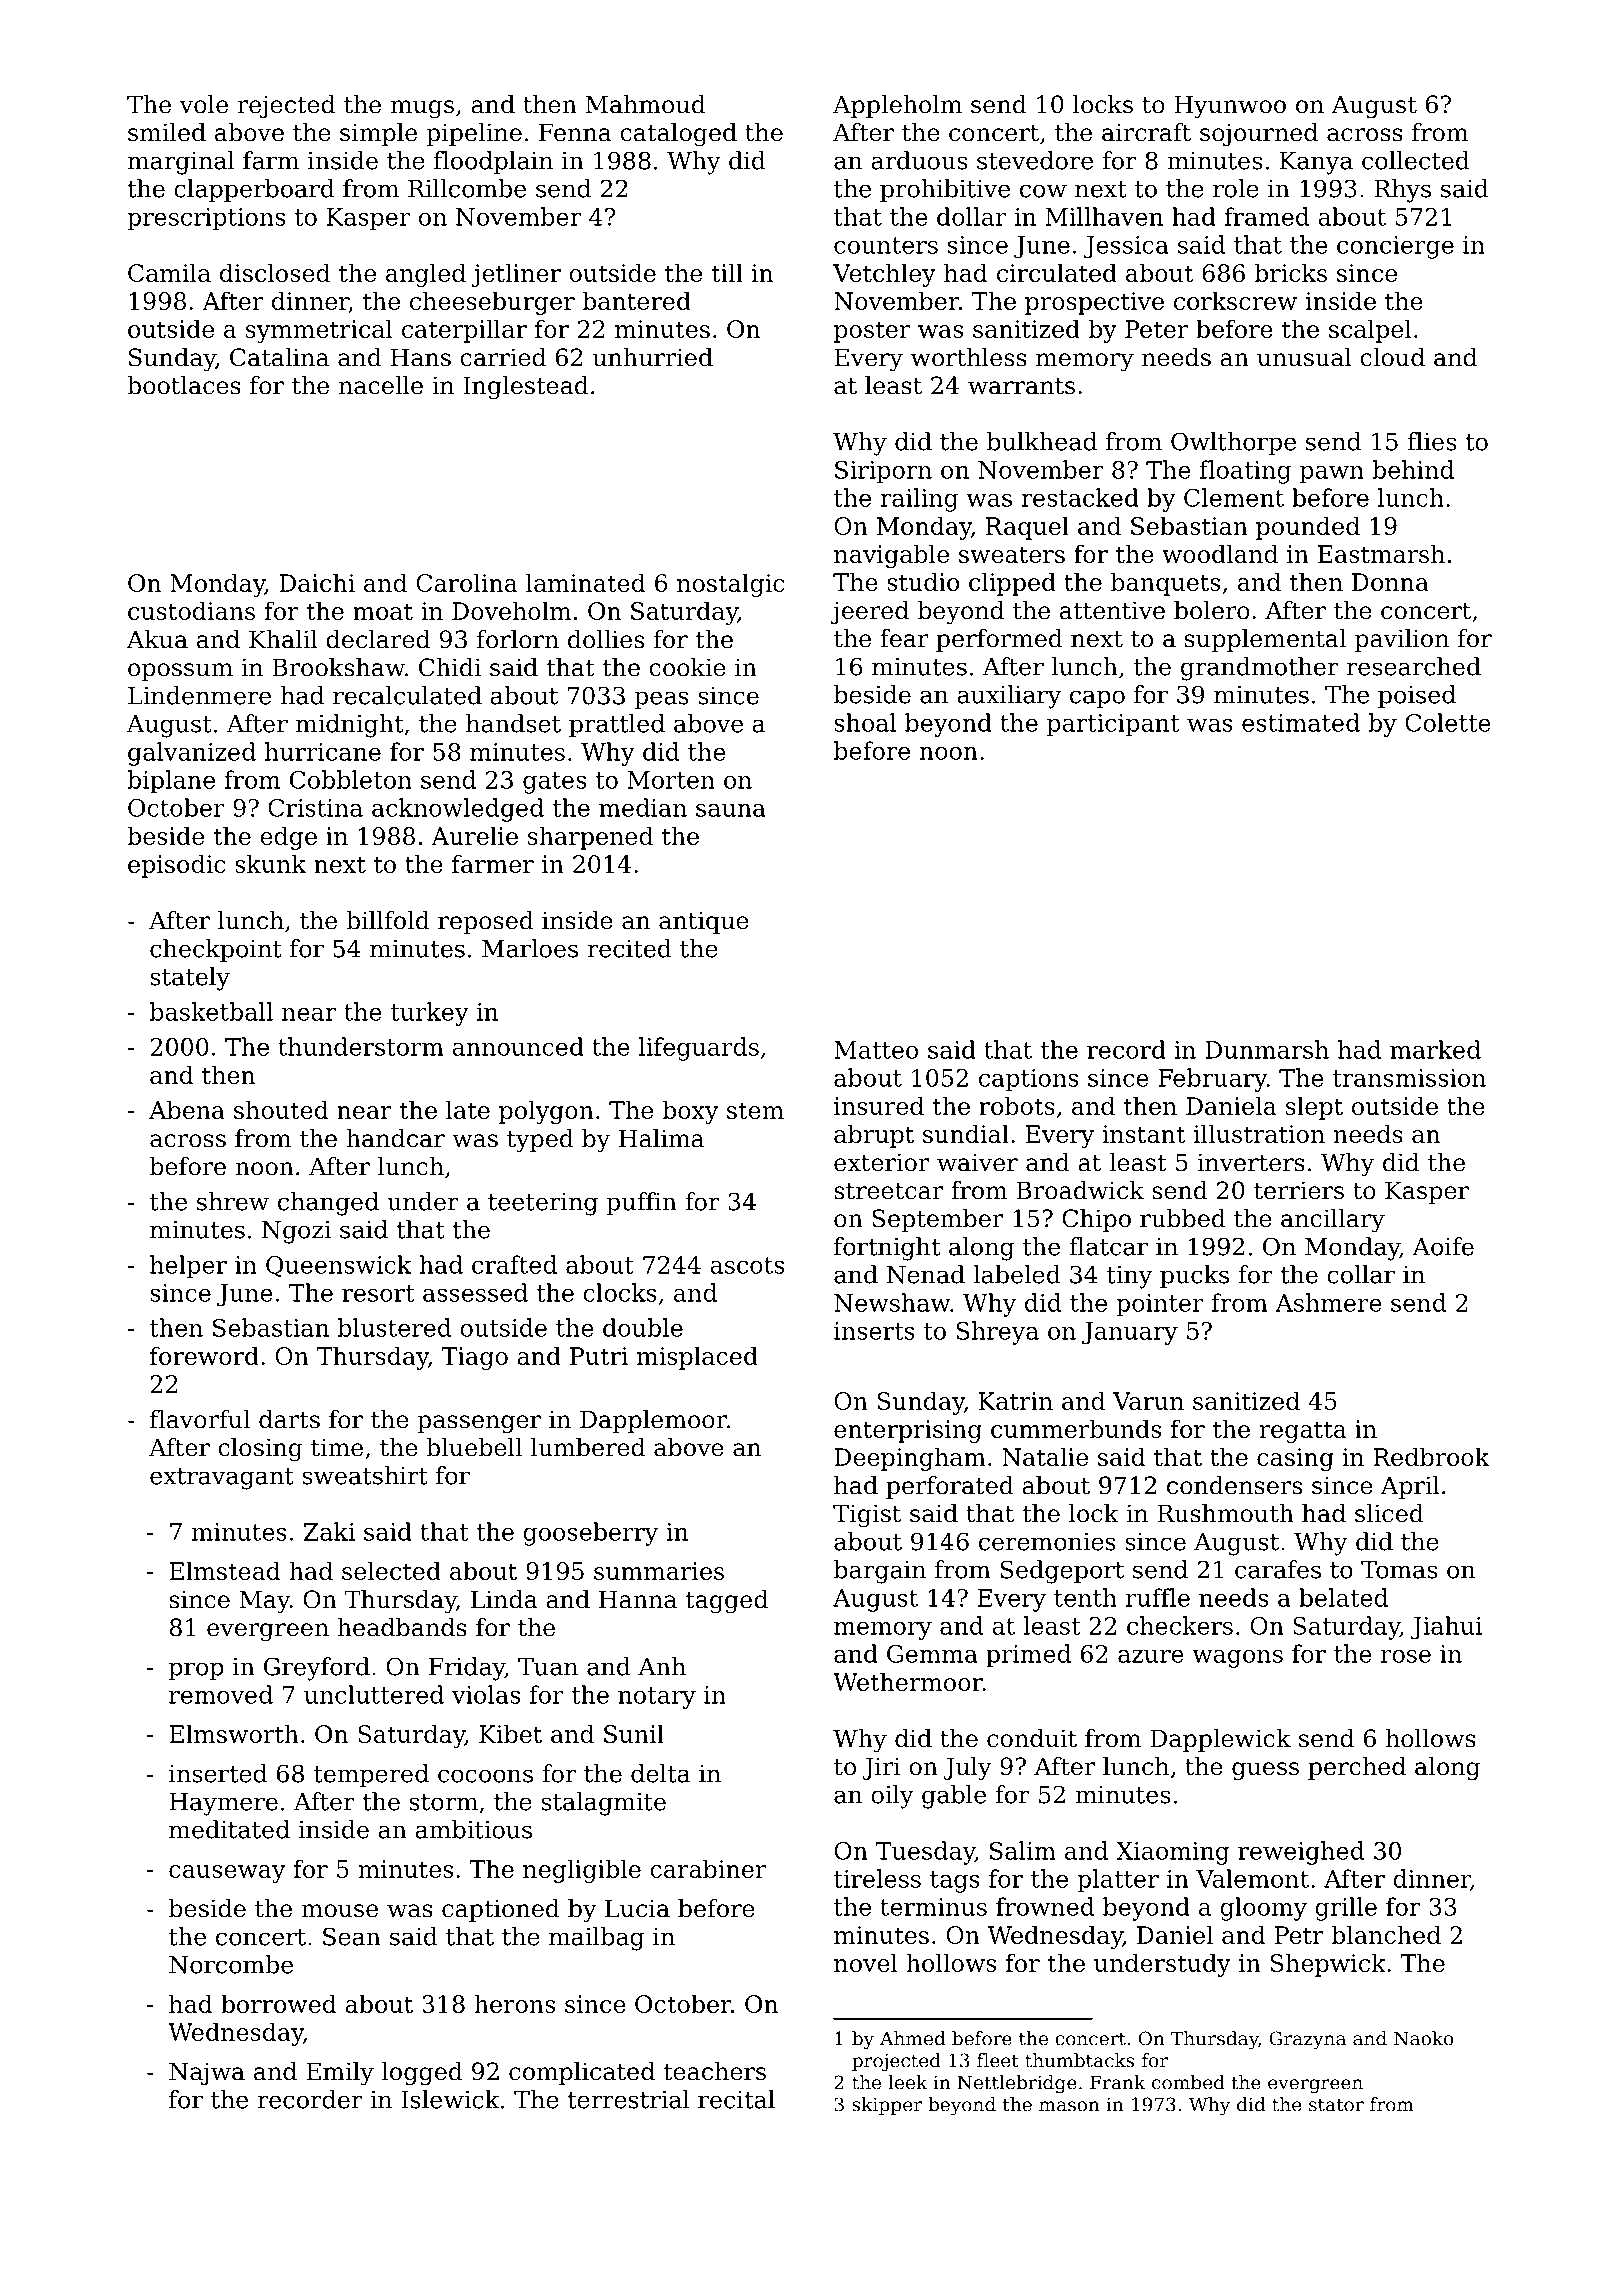 The width and height of the image is (1620, 2292). Describe the element at coordinates (475, 1292) in the image. I see `assessed` at that location.
